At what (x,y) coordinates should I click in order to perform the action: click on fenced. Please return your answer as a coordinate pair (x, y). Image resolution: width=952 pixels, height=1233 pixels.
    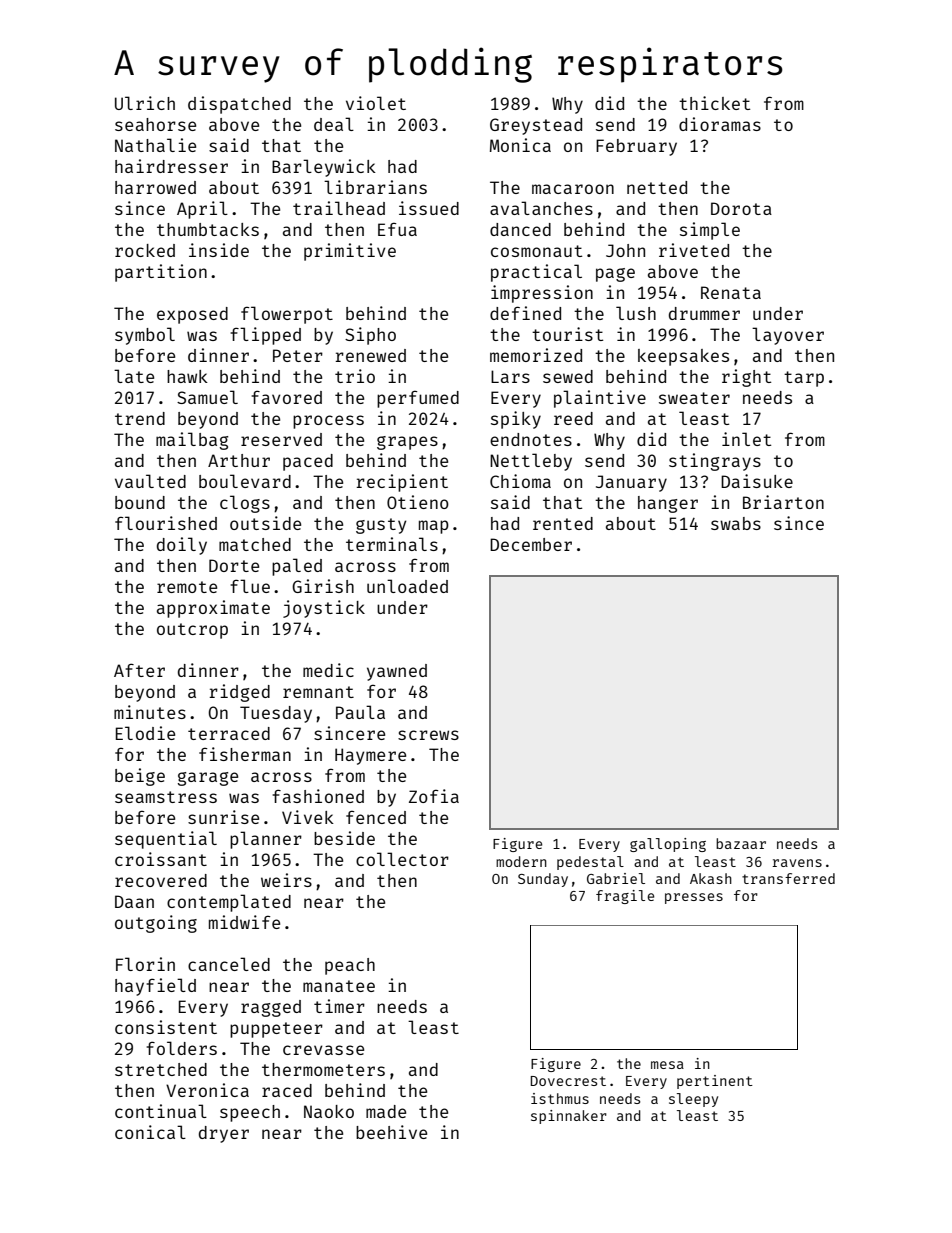
    Looking at the image, I should click on (376, 817).
